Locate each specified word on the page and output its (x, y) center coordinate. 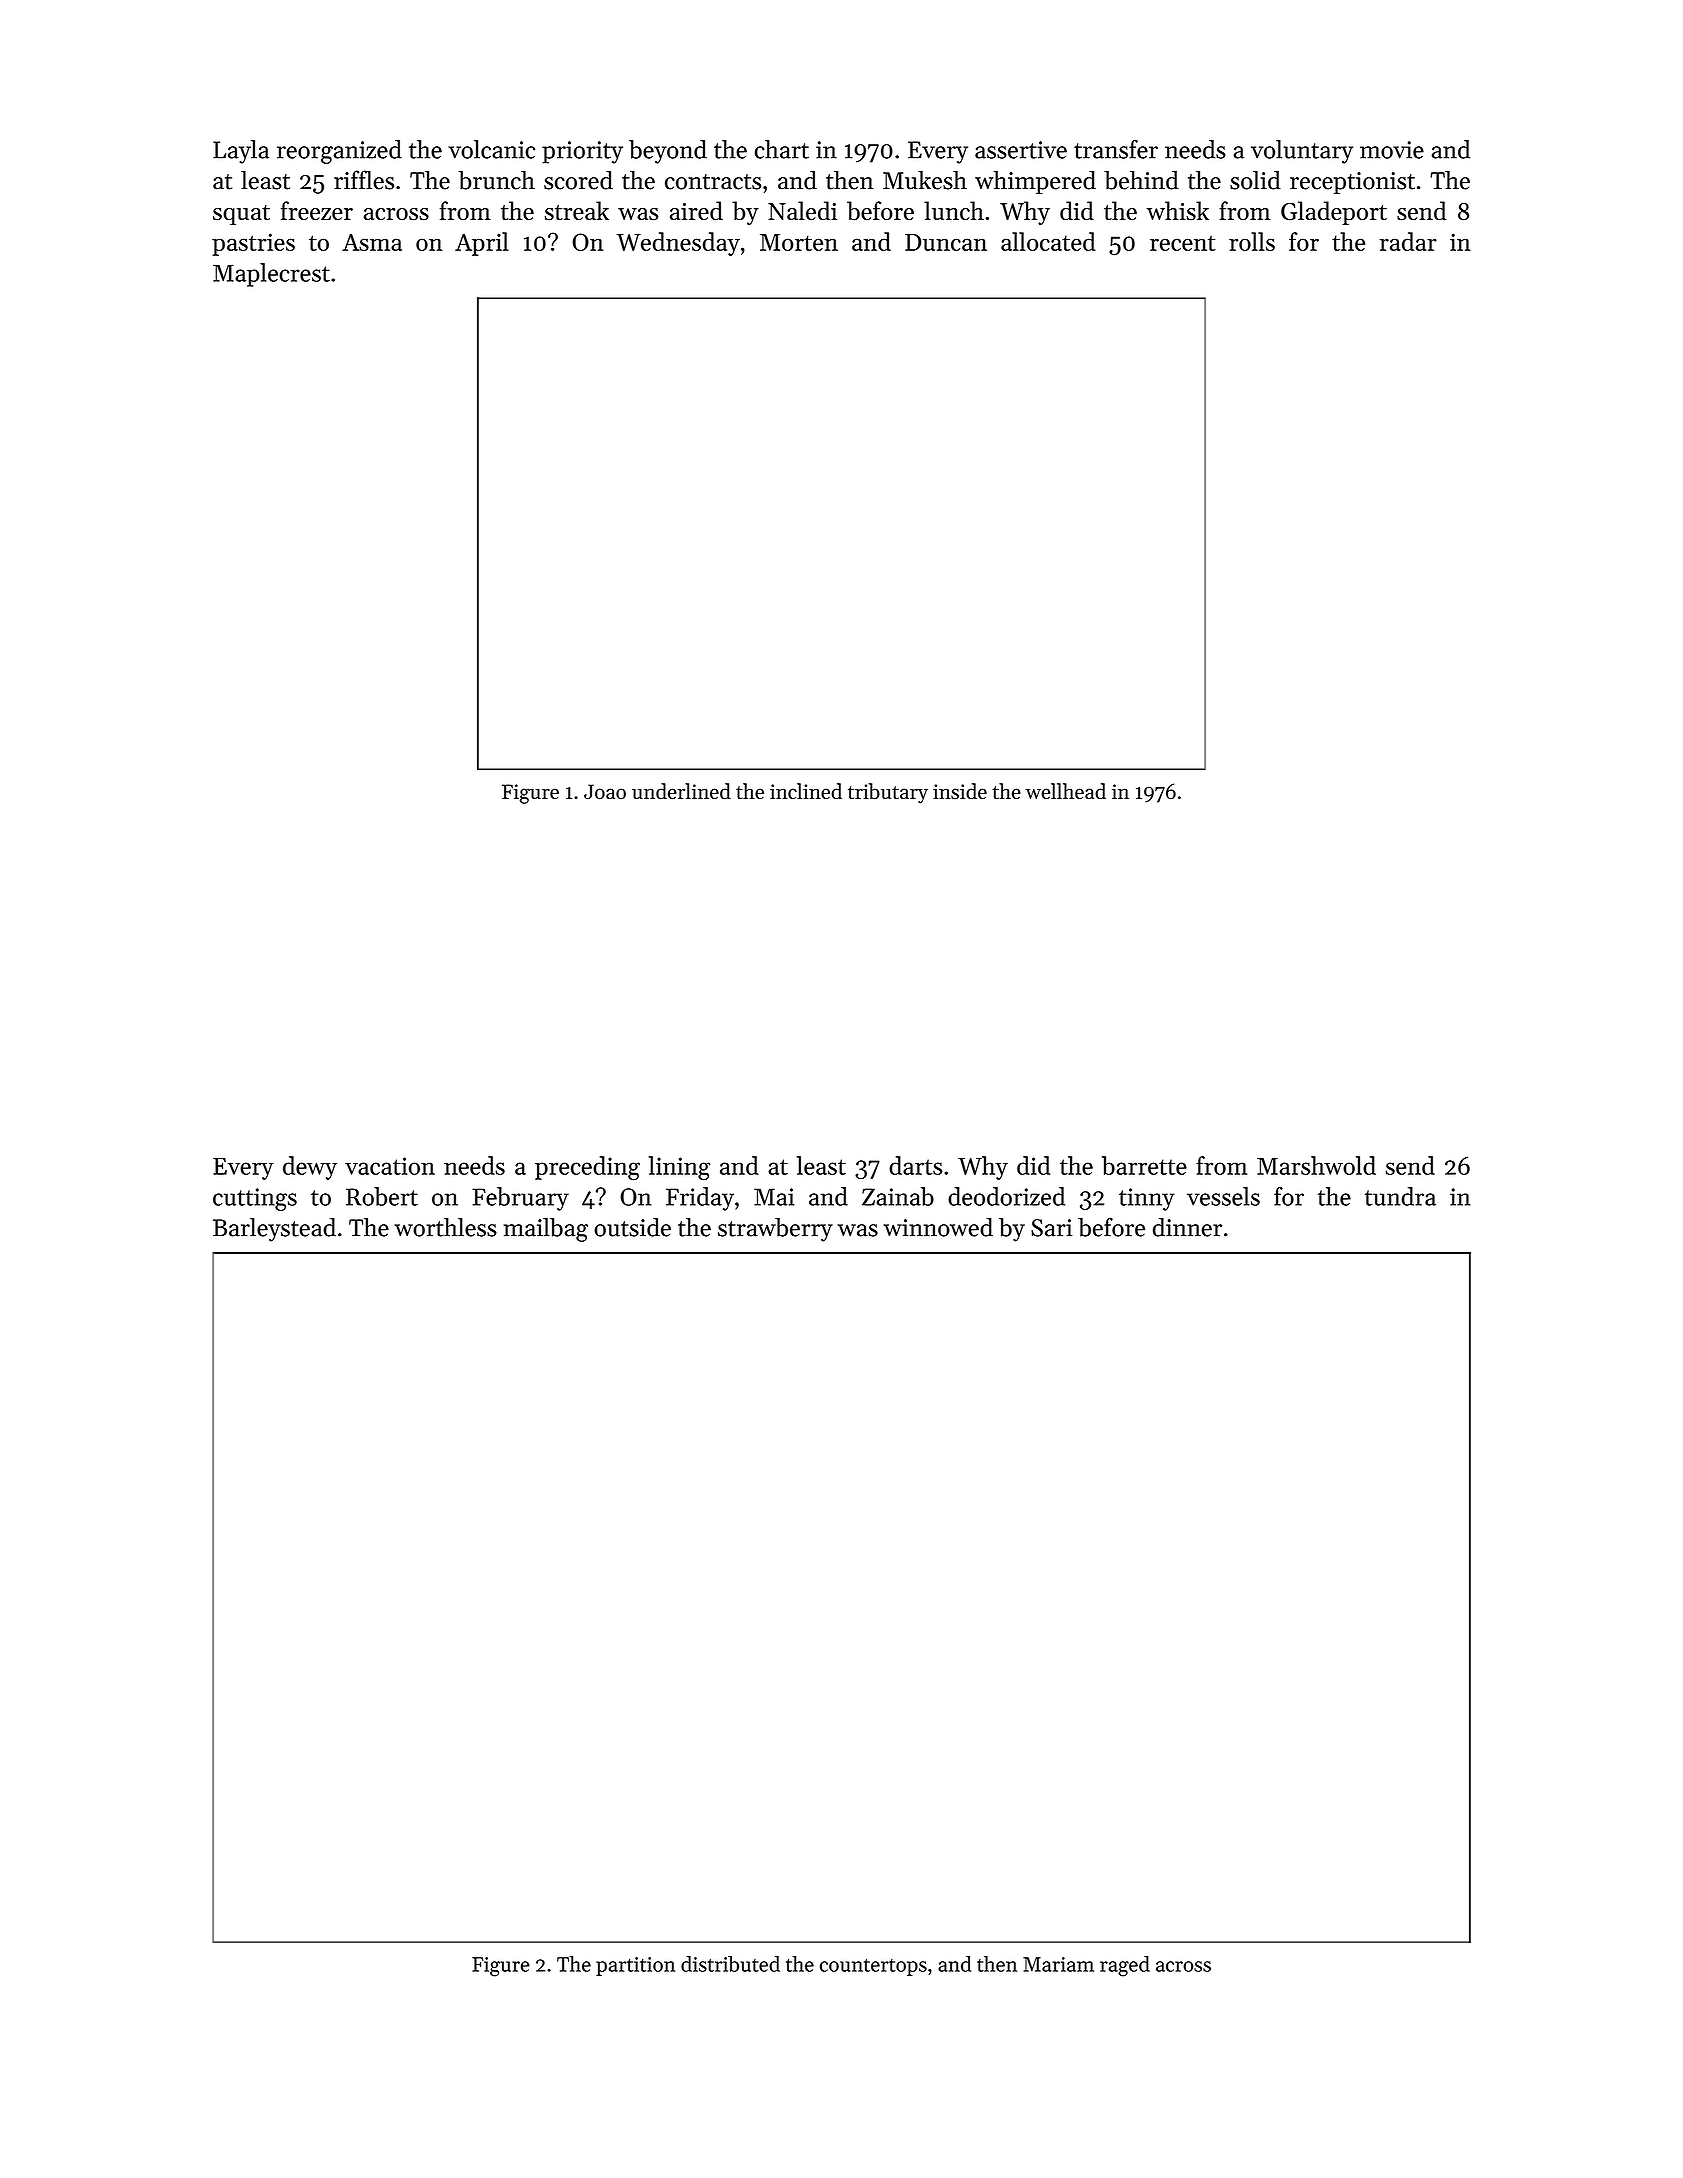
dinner (1187, 1227)
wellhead (1065, 791)
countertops (873, 1967)
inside (960, 791)
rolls (1252, 241)
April (482, 244)
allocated (1048, 241)
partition (635, 1966)
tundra (1400, 1196)
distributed (730, 1964)
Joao (605, 791)
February (520, 1199)
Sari (1051, 1228)
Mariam (1058, 1964)
